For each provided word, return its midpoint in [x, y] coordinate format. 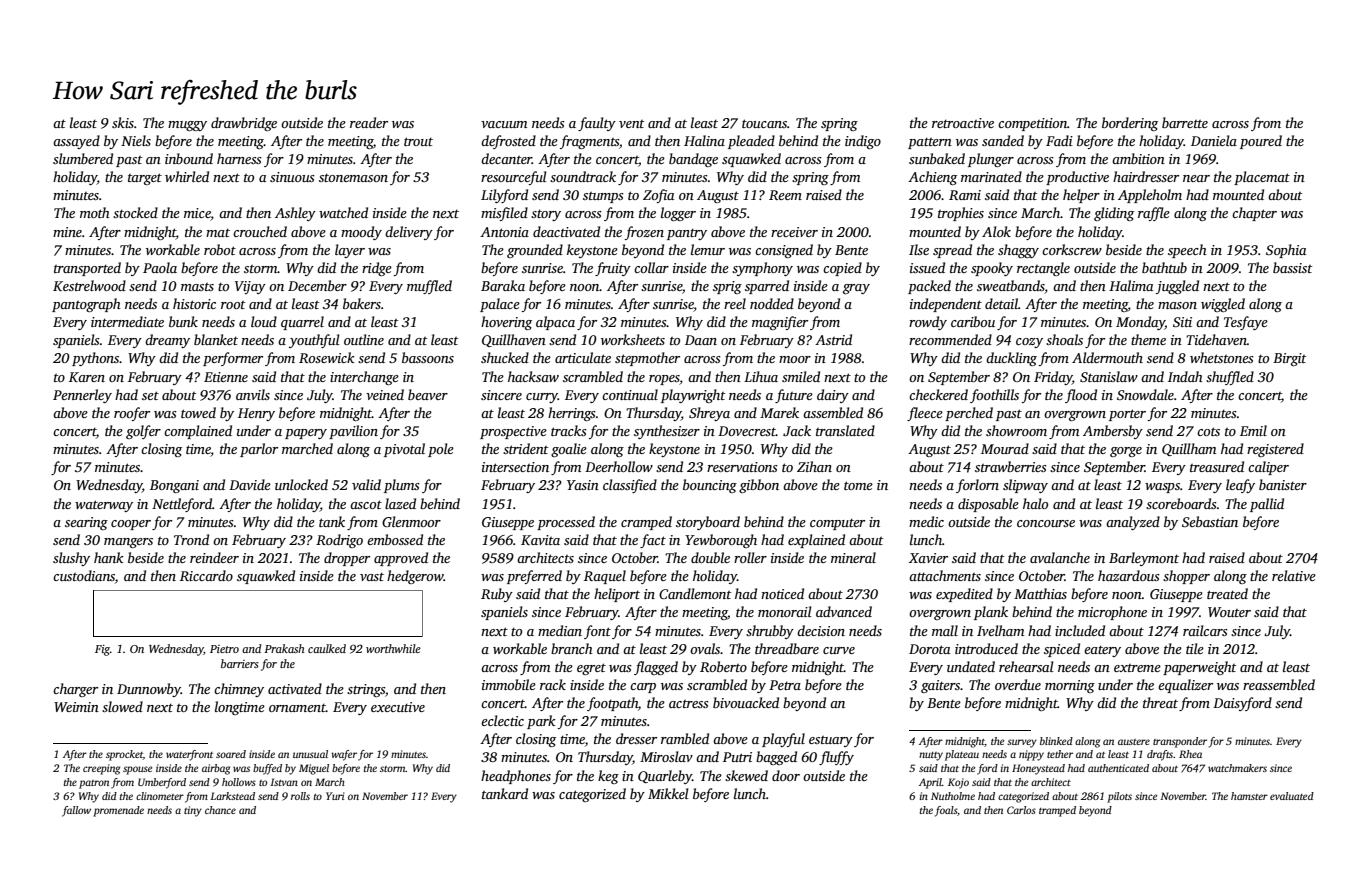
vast [372, 576]
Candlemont [695, 593]
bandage [693, 160]
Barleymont [1144, 559]
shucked [505, 357]
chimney [239, 690]
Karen [87, 377]
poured [1261, 142]
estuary [831, 741]
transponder [1180, 742]
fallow [76, 811]
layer [350, 251]
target [145, 179]
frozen [644, 233]
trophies [961, 214]
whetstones [1222, 357]
